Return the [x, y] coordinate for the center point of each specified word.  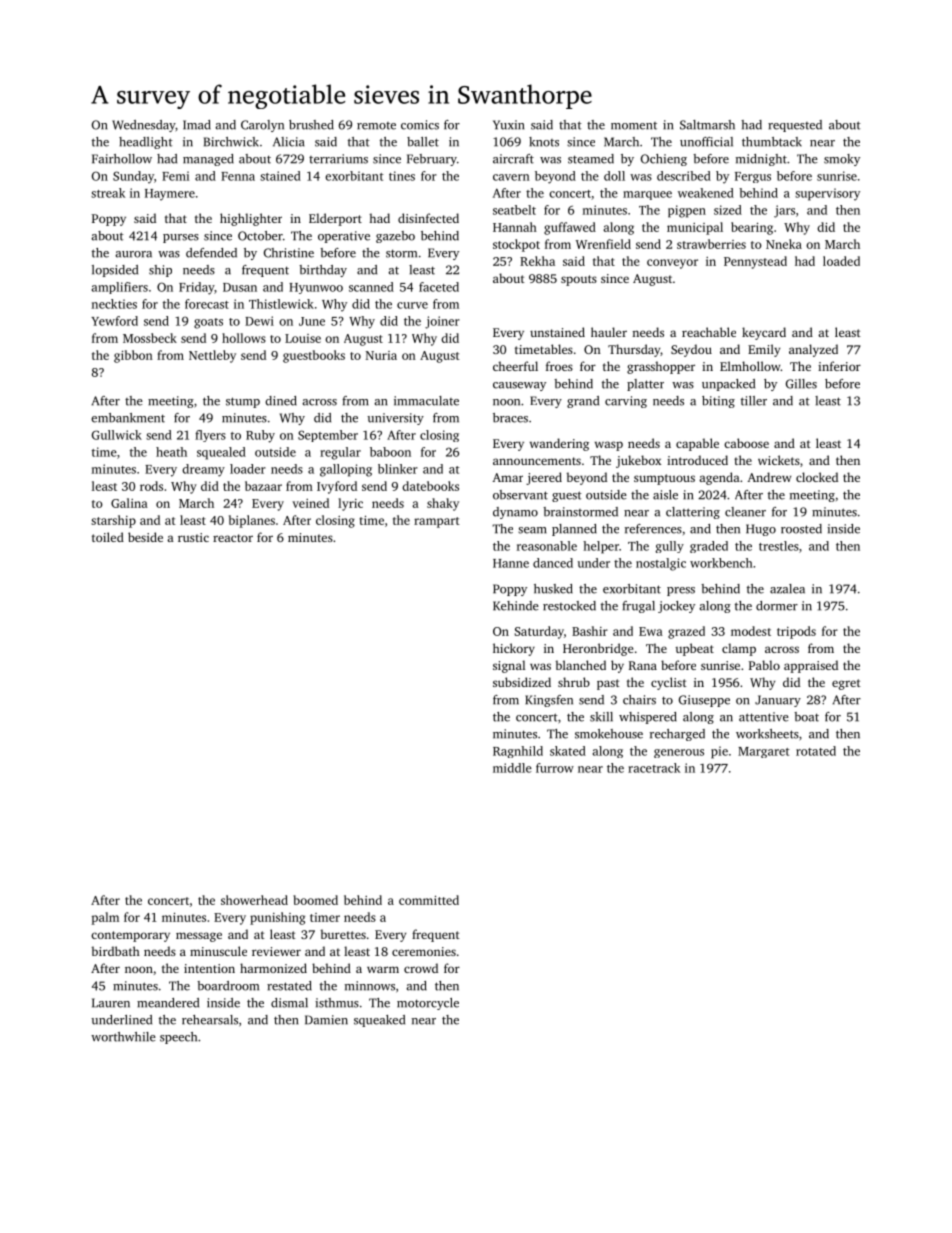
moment [634, 126]
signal [509, 666]
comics [420, 125]
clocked [817, 477]
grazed [686, 632]
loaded [841, 261]
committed [429, 900]
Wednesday [143, 126]
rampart [437, 522]
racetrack [654, 768]
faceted [439, 287]
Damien [326, 1020]
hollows [244, 338]
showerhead [254, 900]
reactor [233, 538]
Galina [129, 503]
